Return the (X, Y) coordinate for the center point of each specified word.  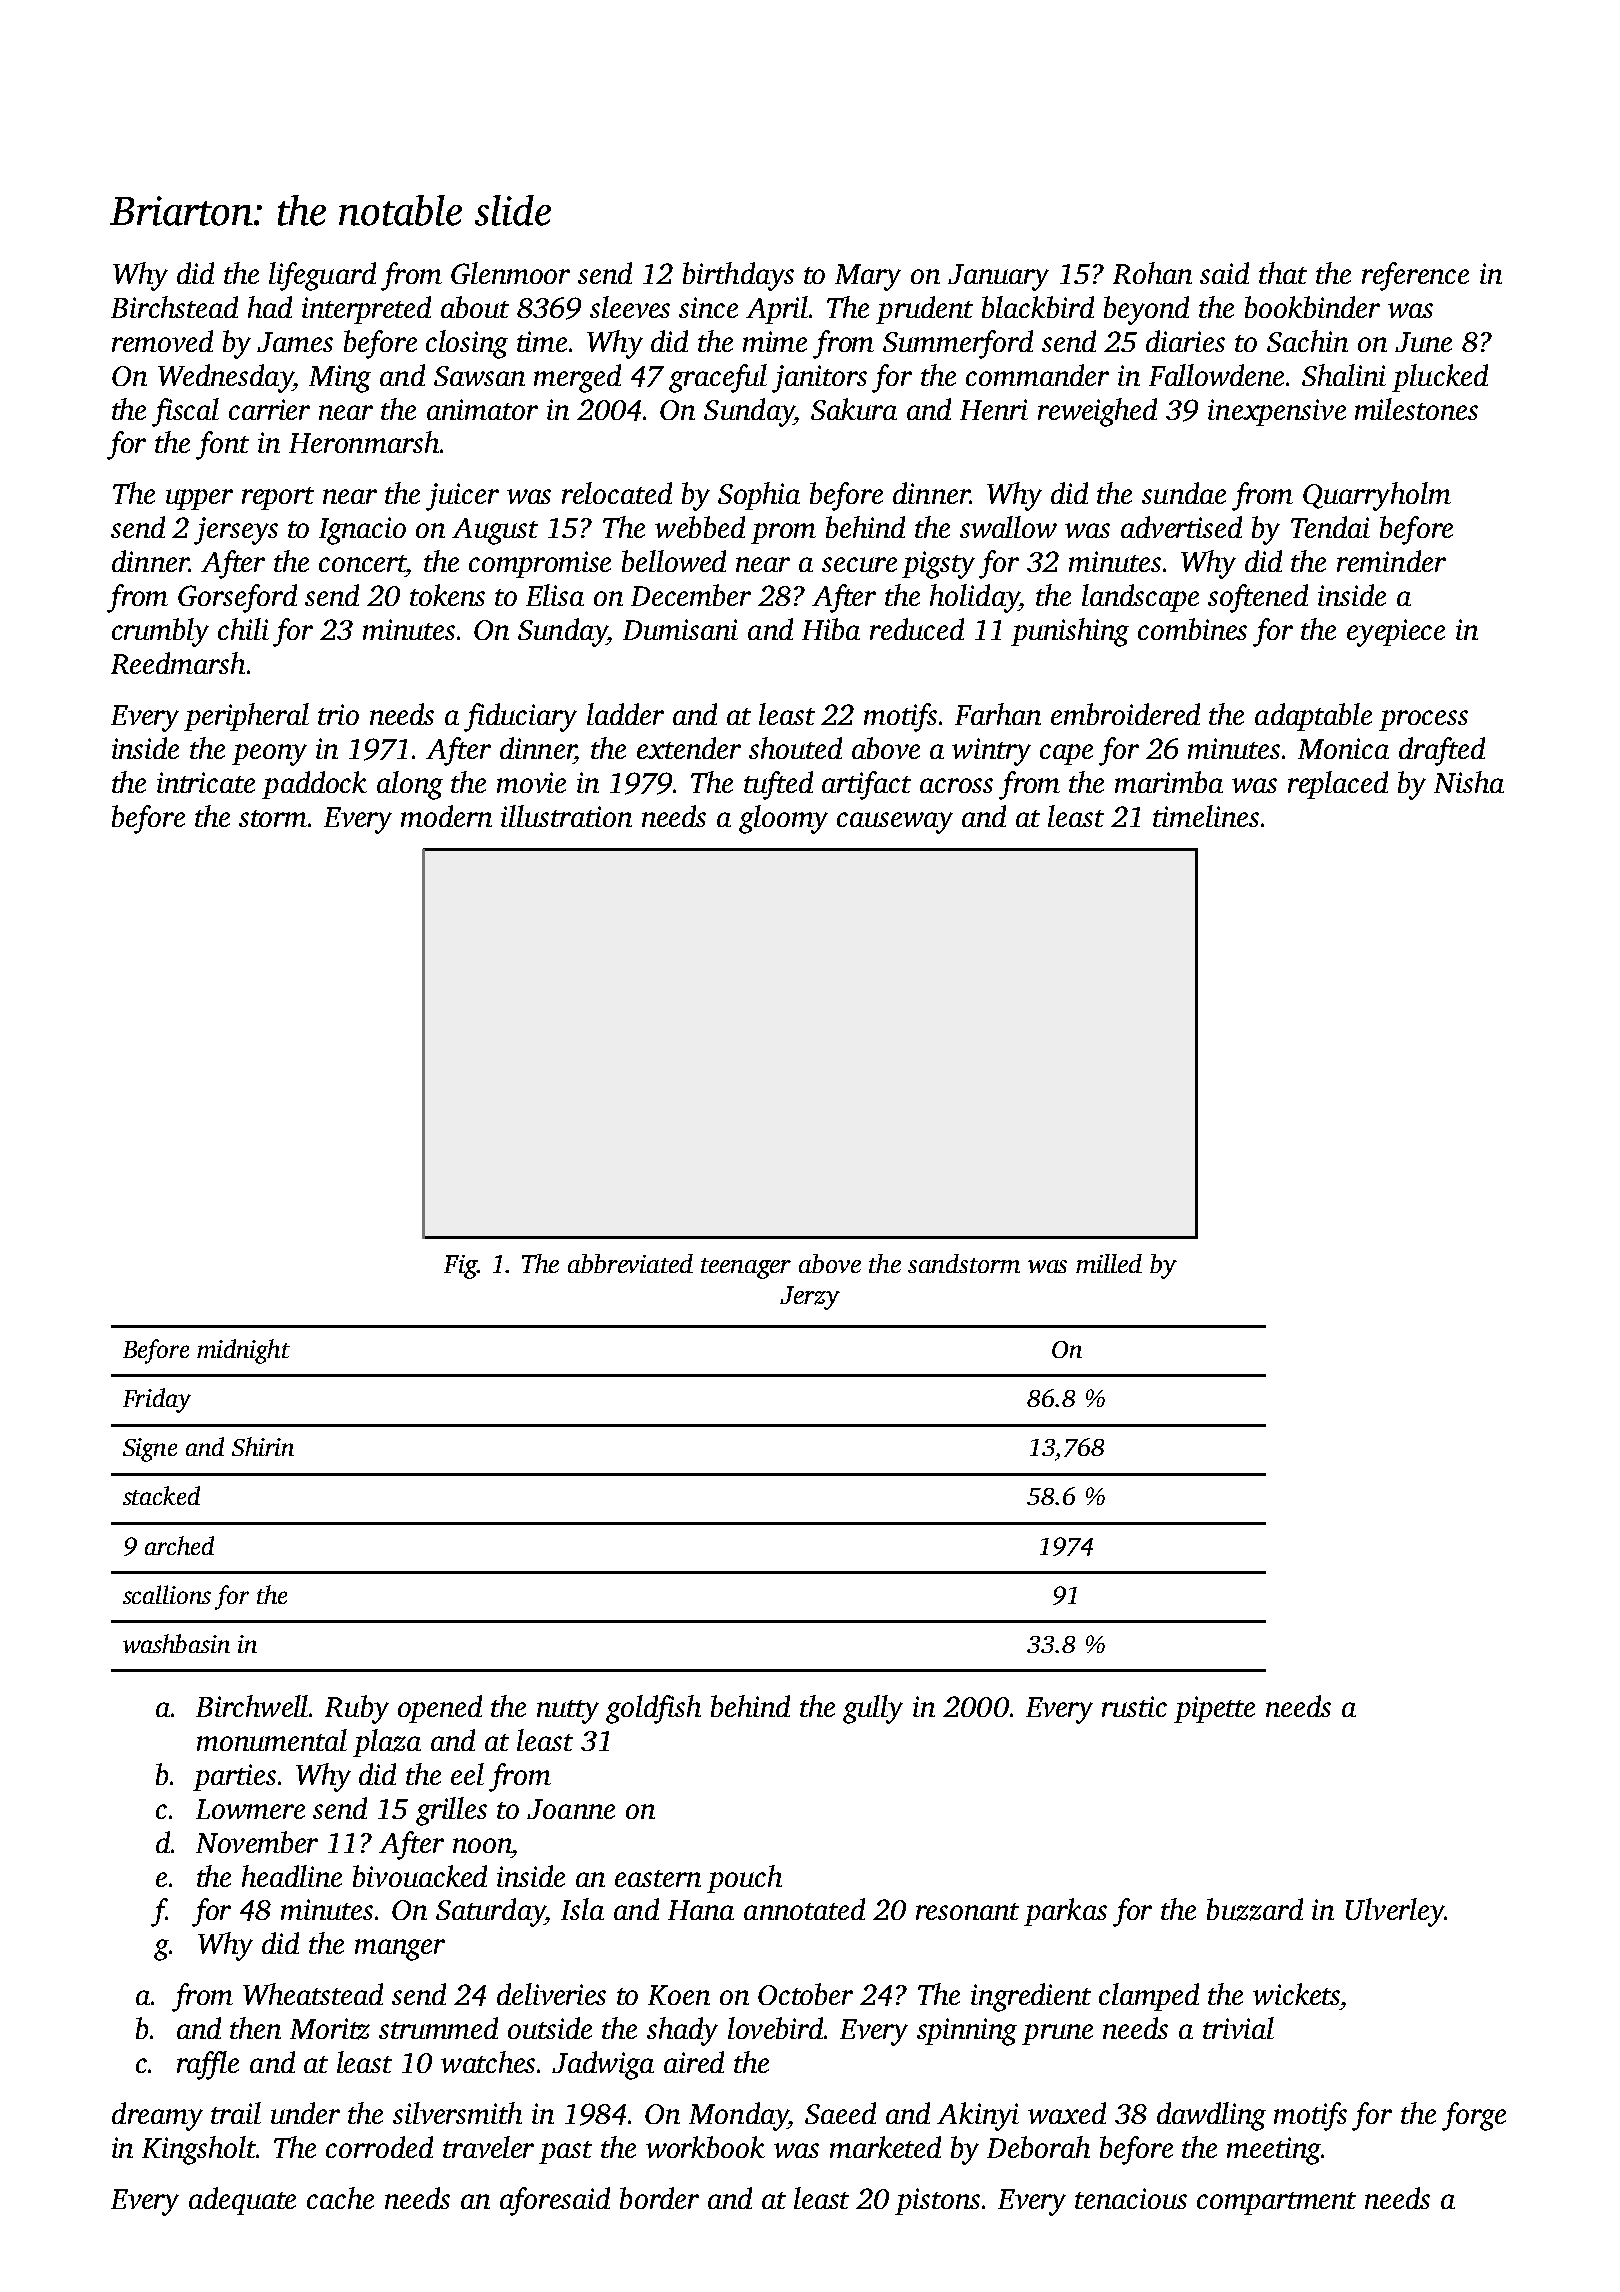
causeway (895, 823)
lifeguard (322, 276)
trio (338, 714)
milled (1109, 1263)
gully (873, 1709)
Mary (868, 277)
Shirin (263, 1446)
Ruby (357, 1709)
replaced (1338, 785)
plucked (1440, 378)
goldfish (653, 1709)
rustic (1134, 1706)
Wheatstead (313, 1994)
